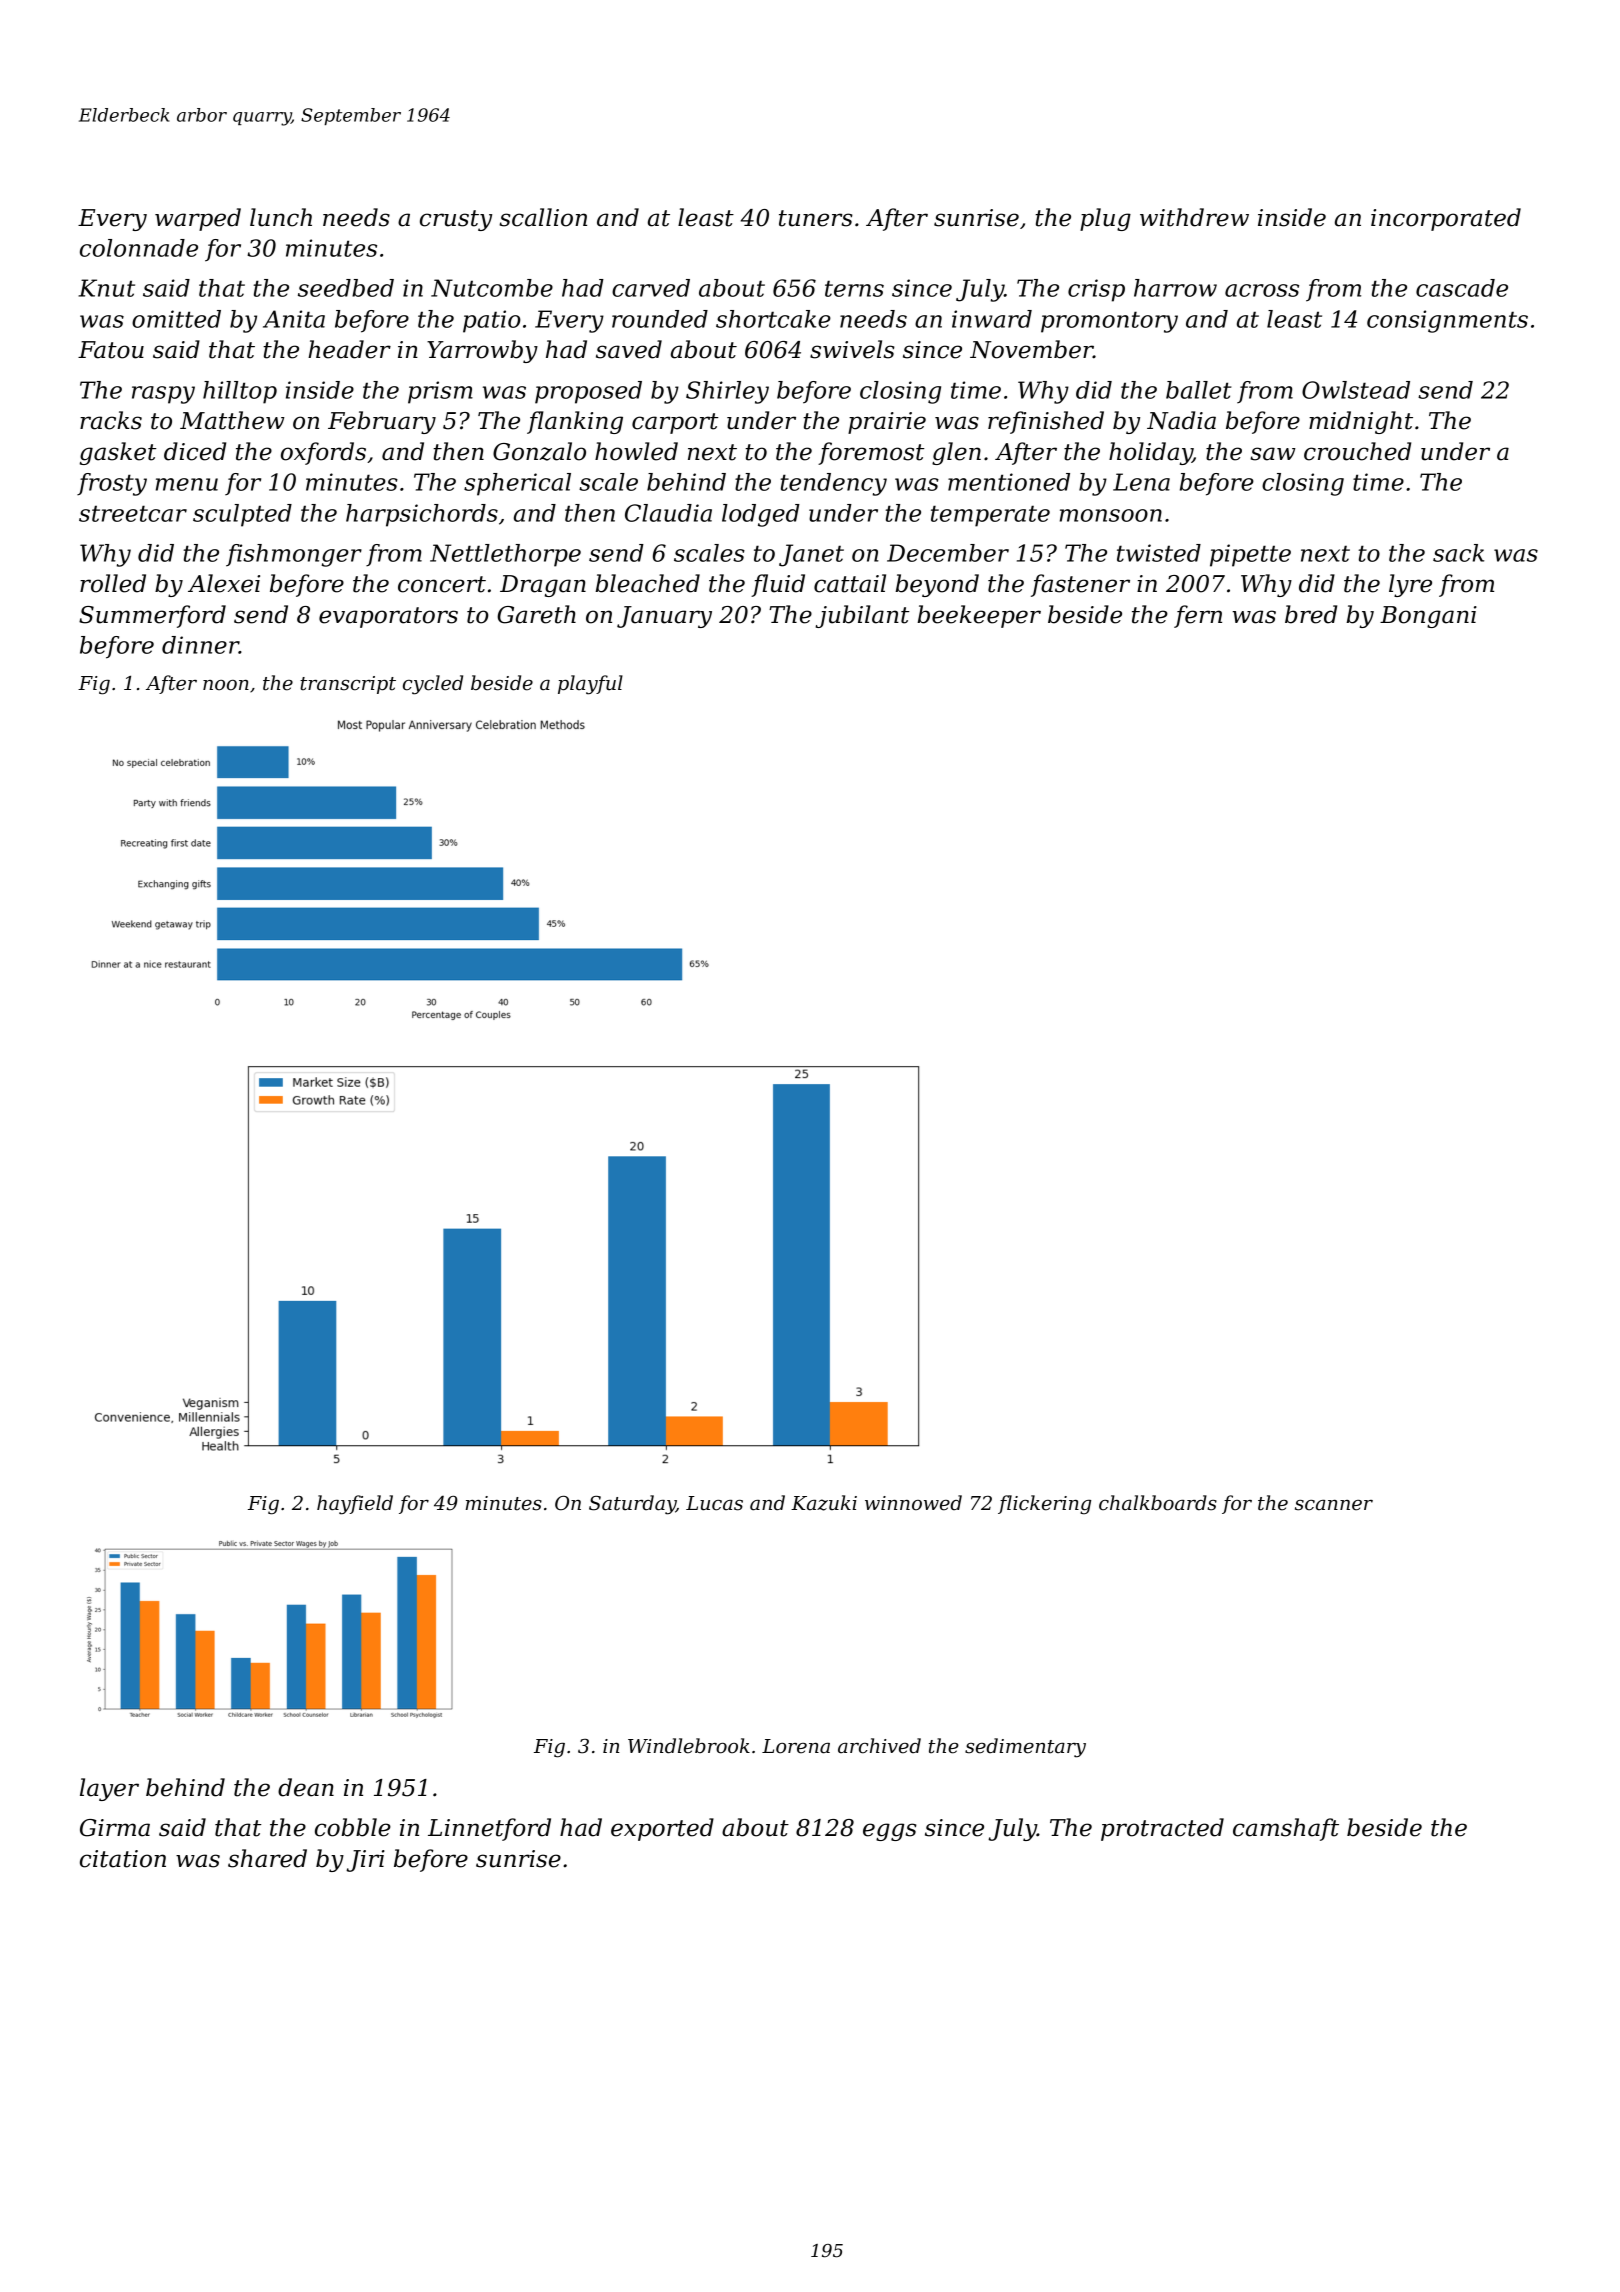  I want to click on Lucas, so click(714, 1503).
